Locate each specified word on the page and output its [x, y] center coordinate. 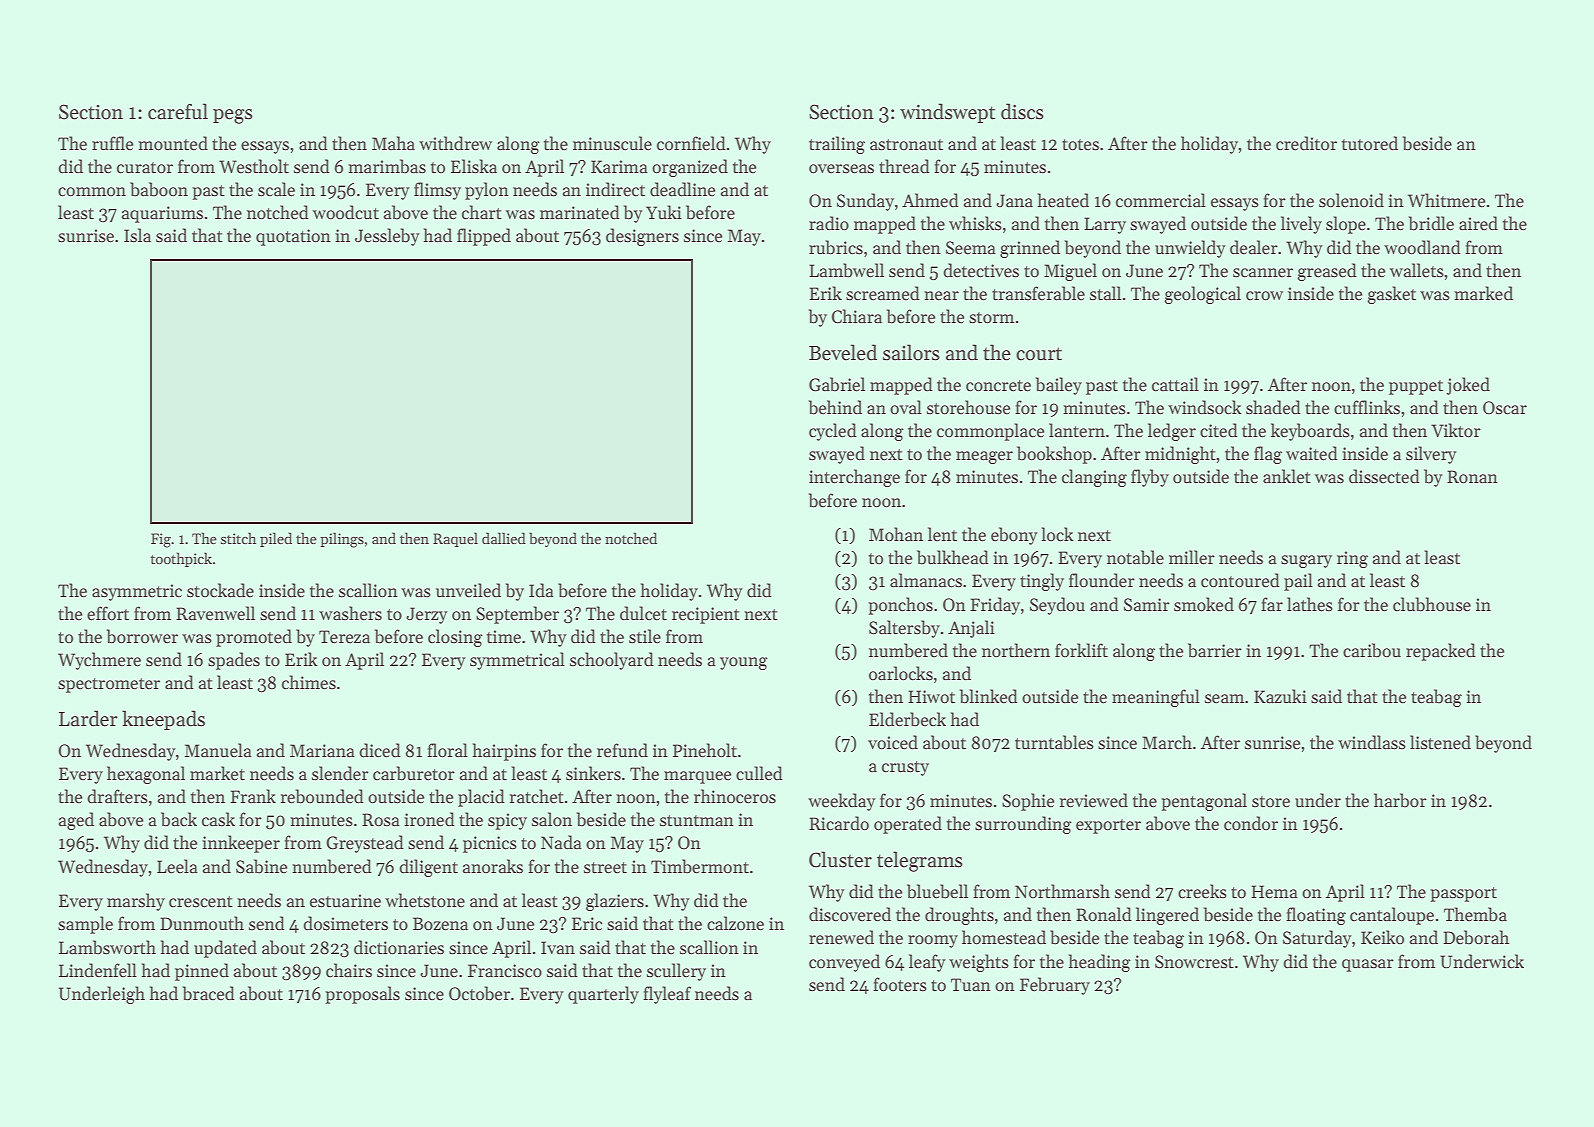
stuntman [697, 821]
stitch [238, 538]
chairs [349, 970]
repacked [1441, 652]
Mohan [896, 534]
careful [178, 111]
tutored [1370, 143]
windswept [947, 113]
